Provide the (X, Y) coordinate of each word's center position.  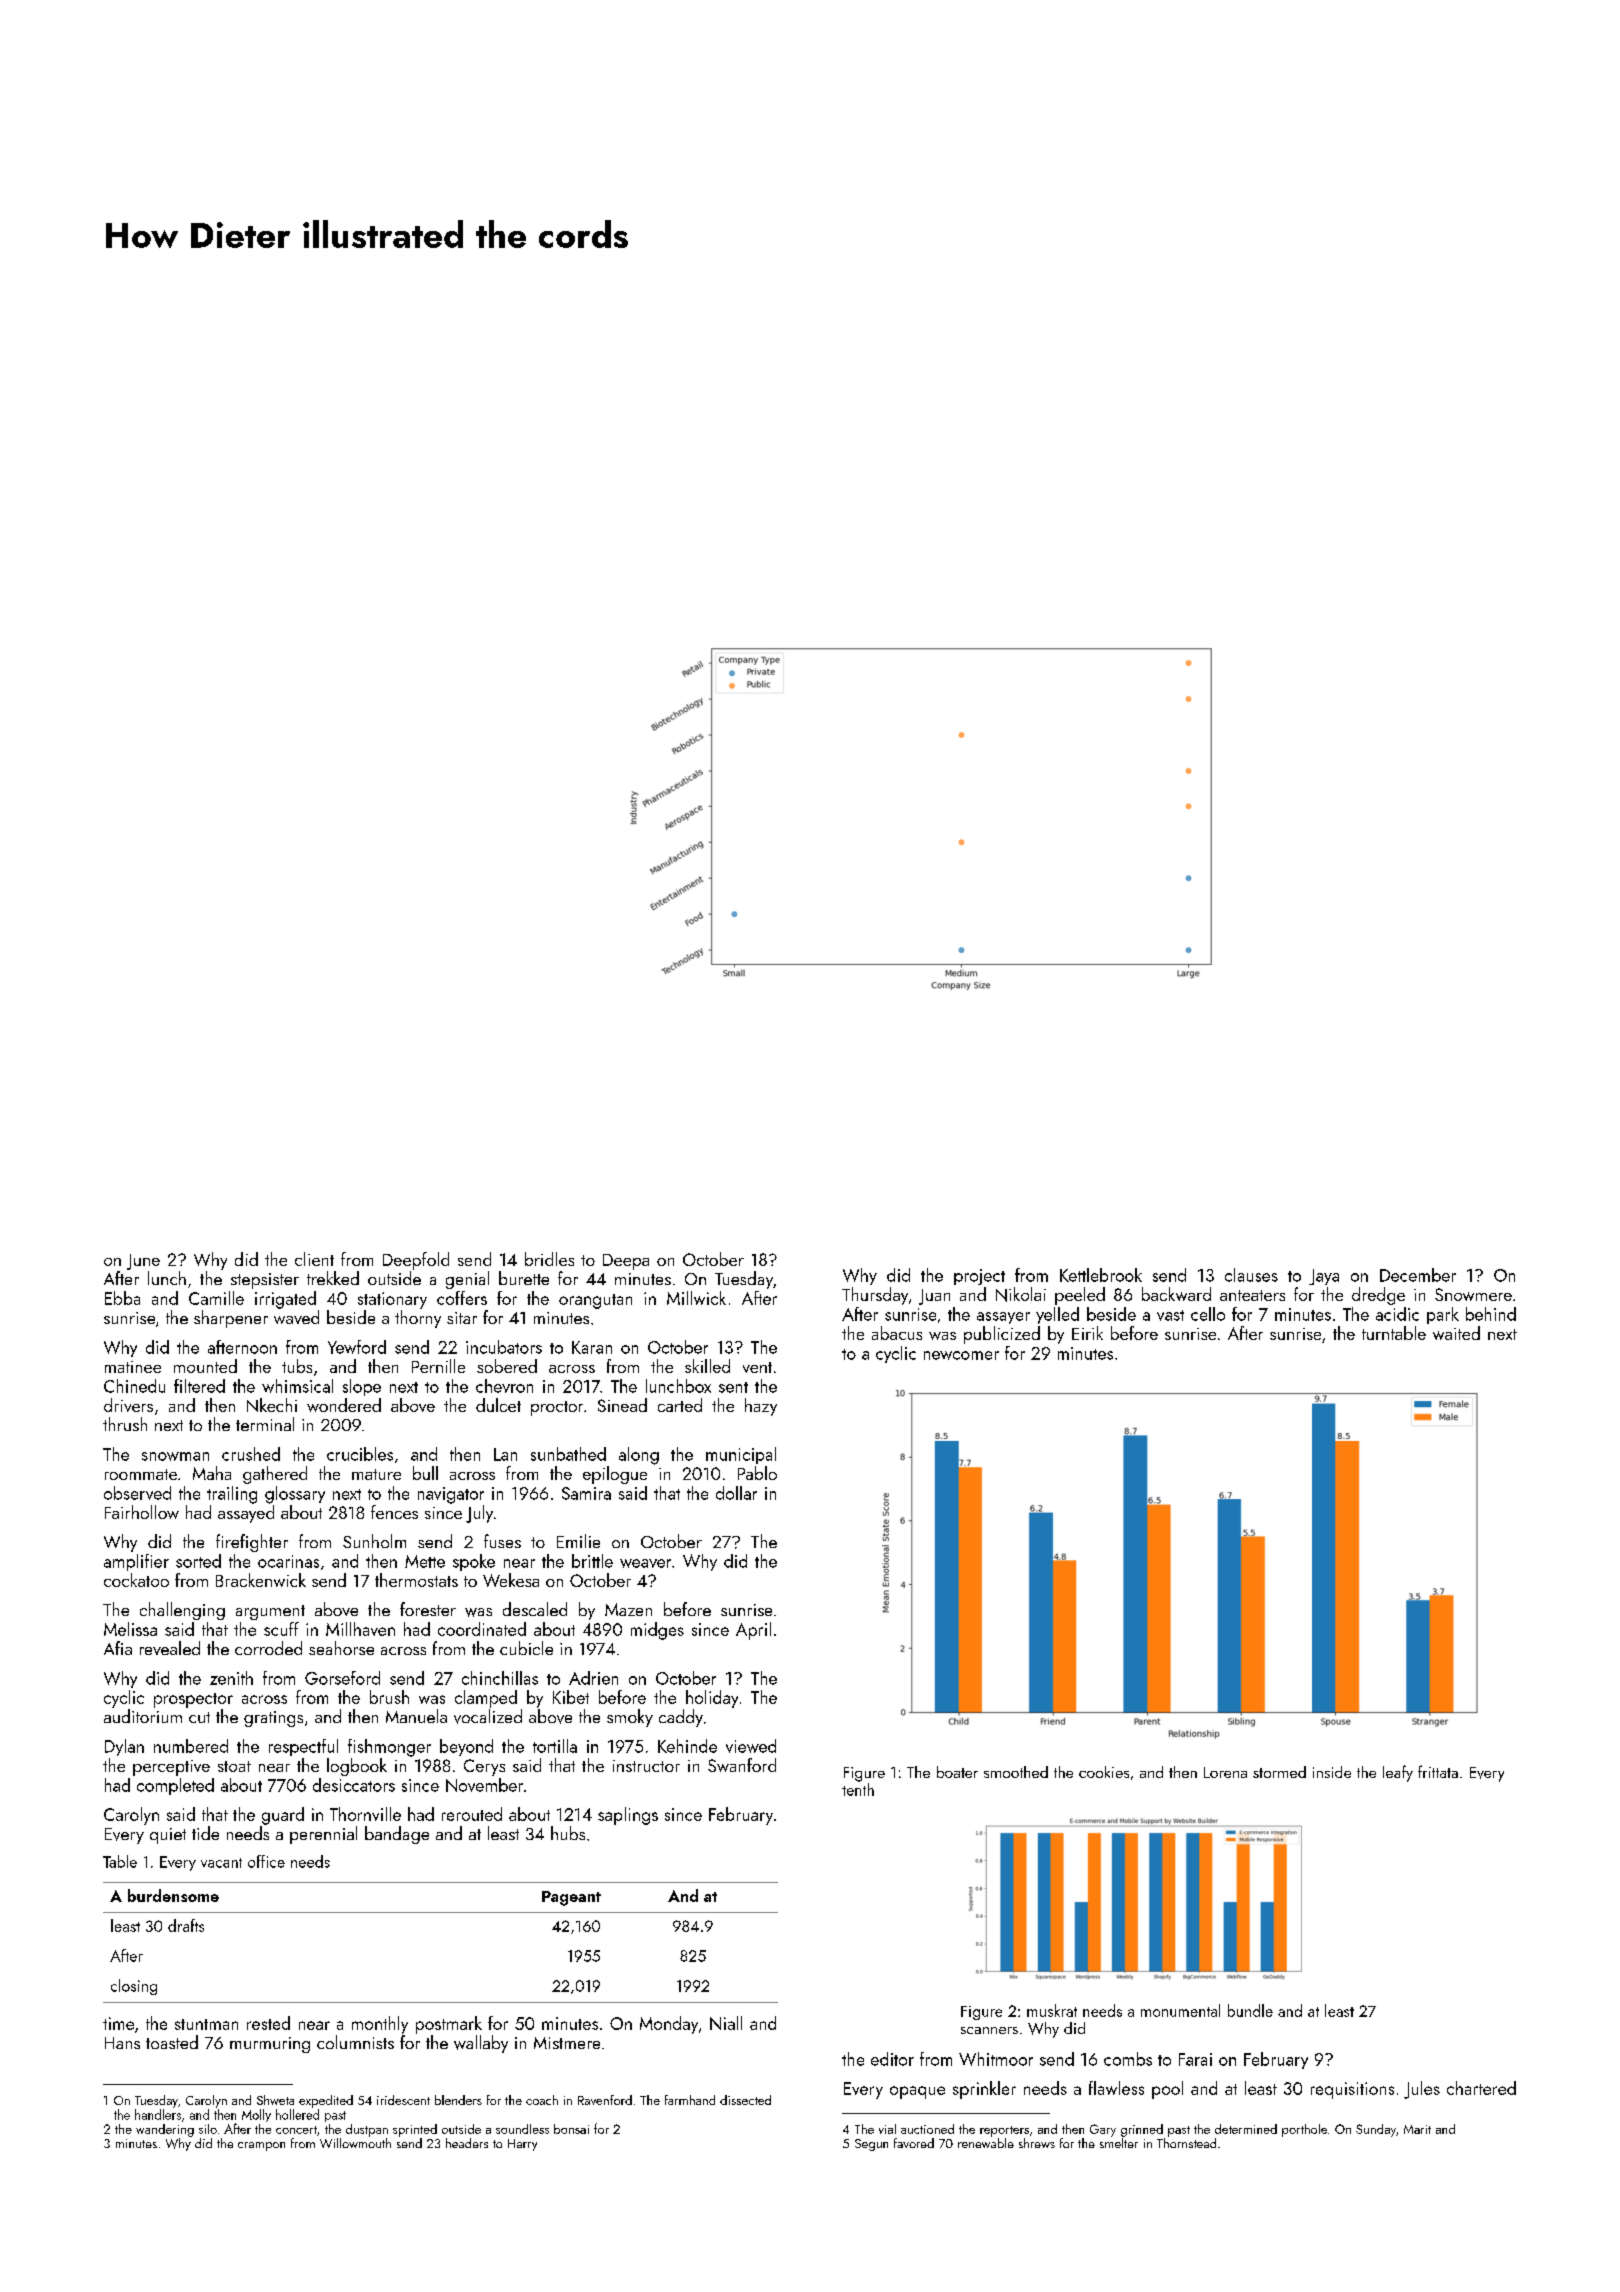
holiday (712, 1699)
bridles (549, 1259)
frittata (1438, 1771)
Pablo (757, 1473)
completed (175, 1786)
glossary (295, 1495)
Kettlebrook (1101, 1275)
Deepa (626, 1262)
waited (1456, 1333)
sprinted (415, 2130)
